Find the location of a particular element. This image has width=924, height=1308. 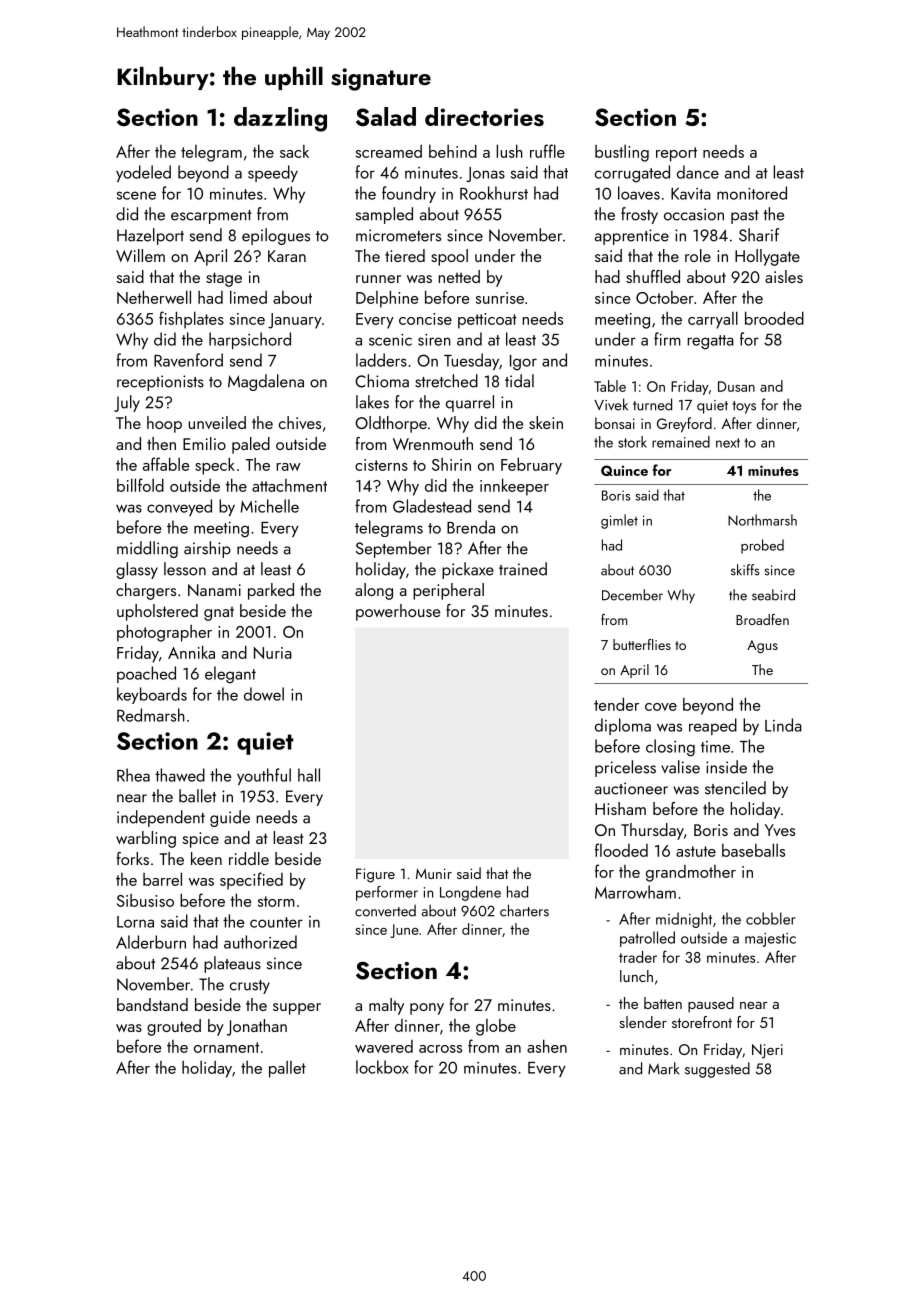

pickaxe is located at coordinates (468, 570).
